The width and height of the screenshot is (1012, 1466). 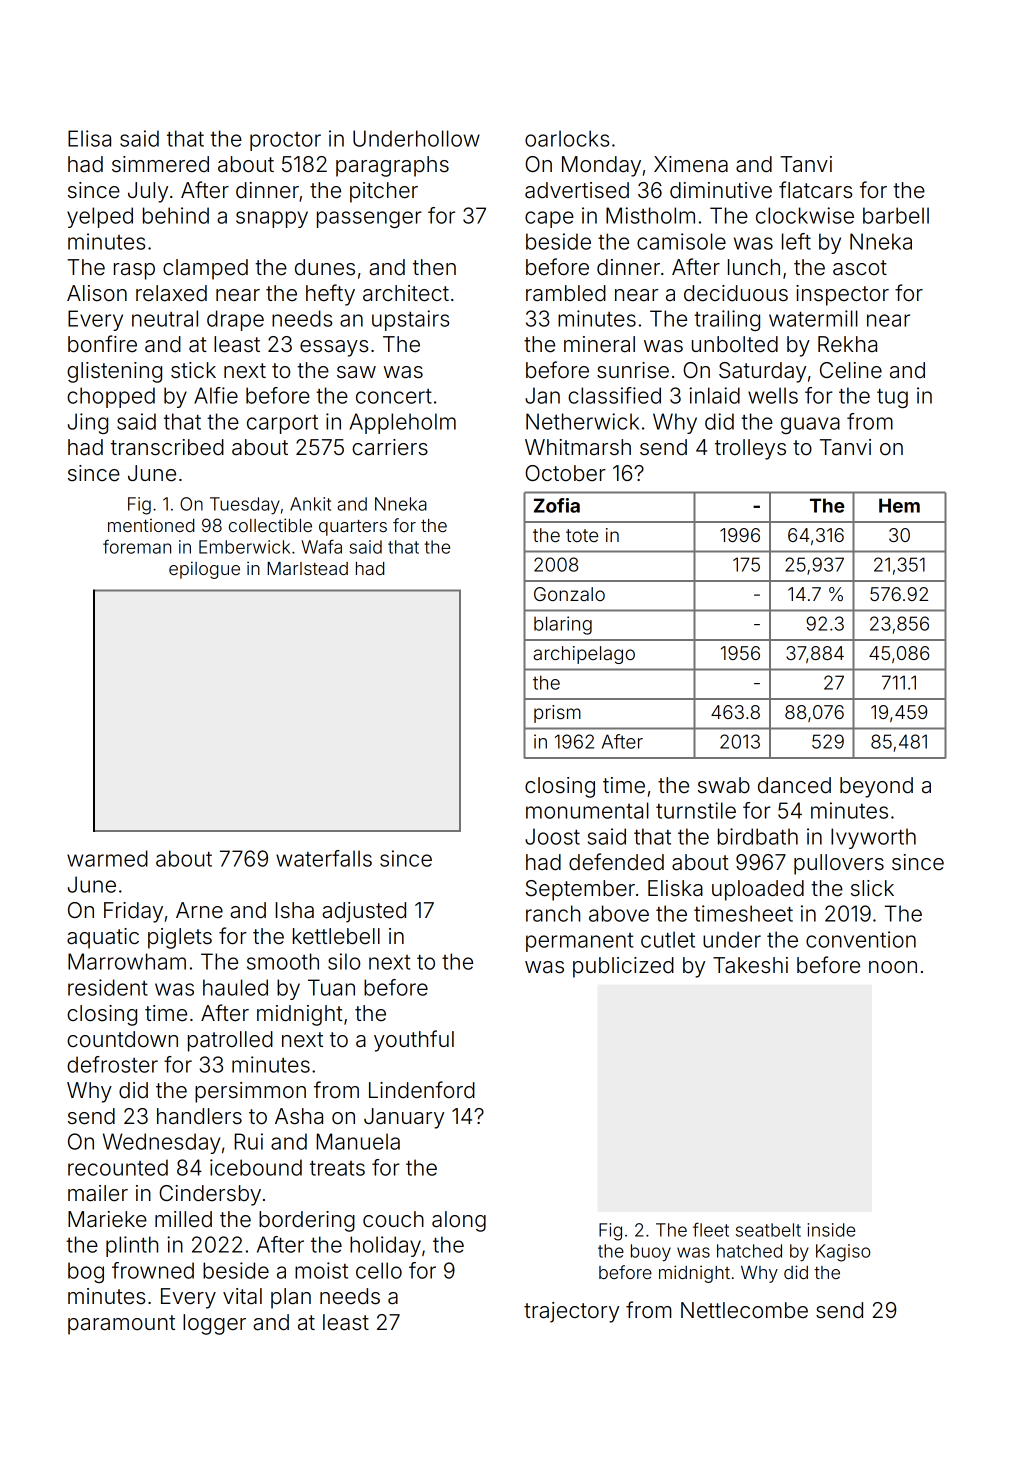 What do you see at coordinates (153, 1270) in the screenshot?
I see `frowned` at bounding box center [153, 1270].
